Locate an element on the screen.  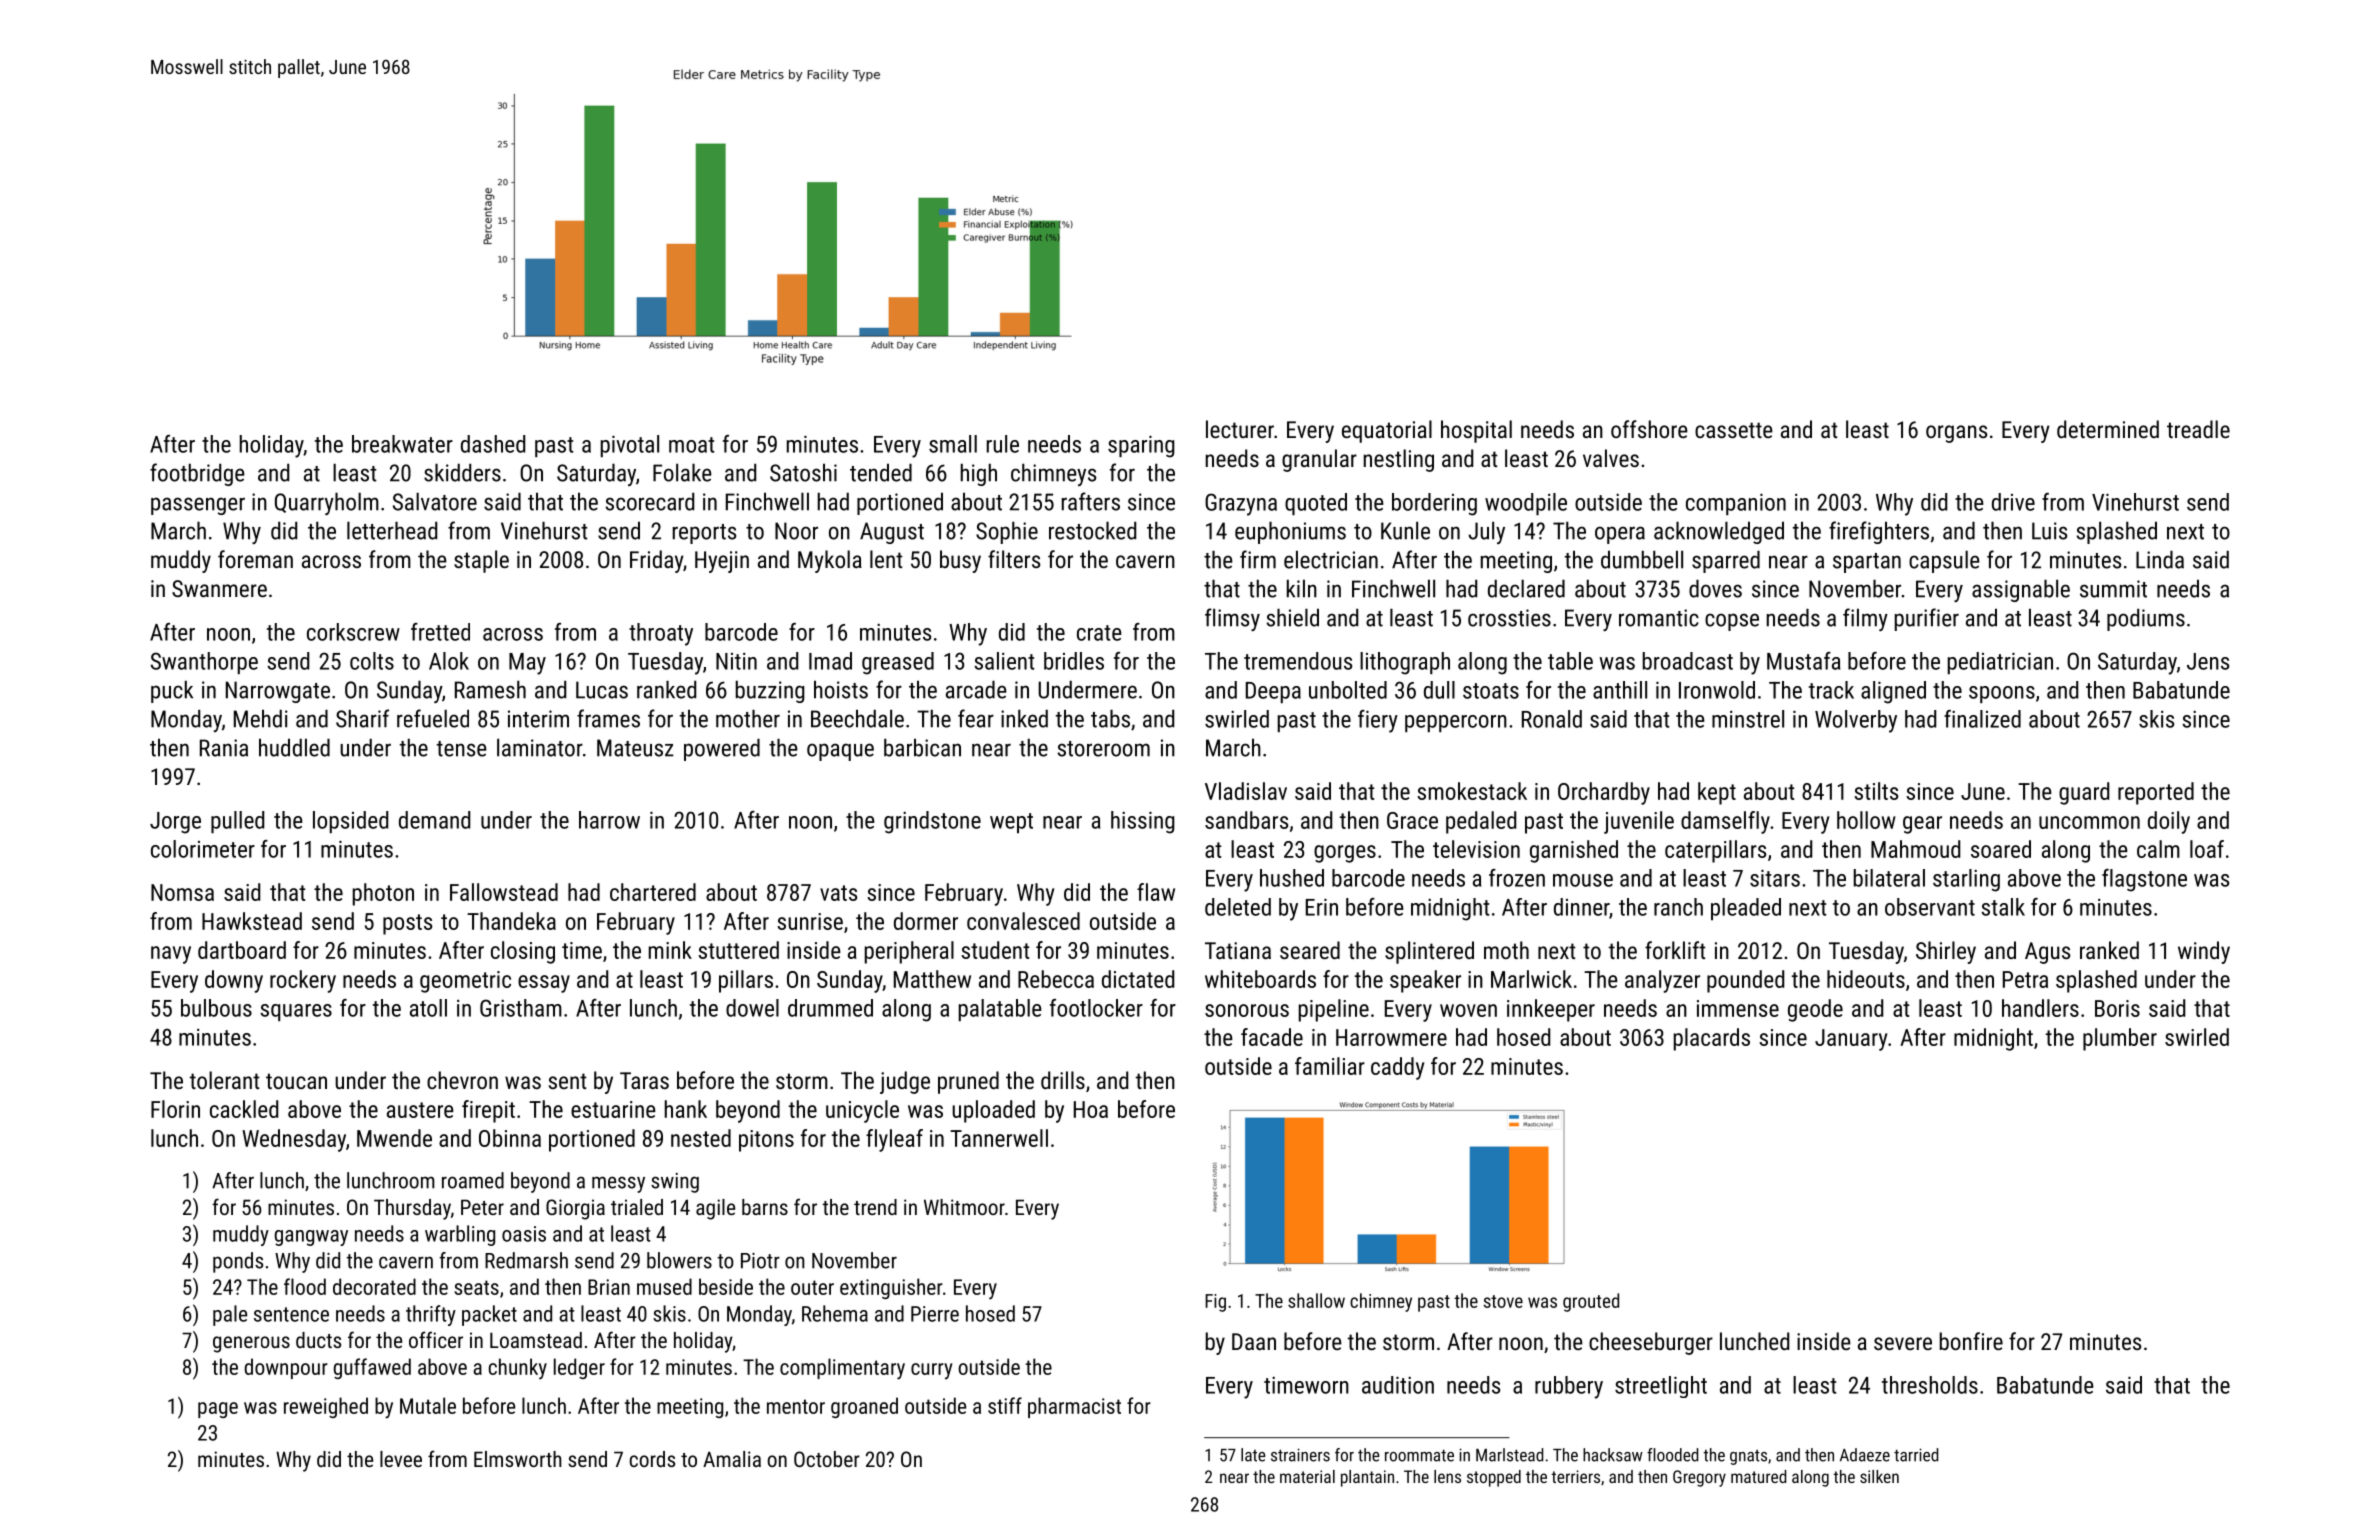
Daan is located at coordinates (1254, 1341).
